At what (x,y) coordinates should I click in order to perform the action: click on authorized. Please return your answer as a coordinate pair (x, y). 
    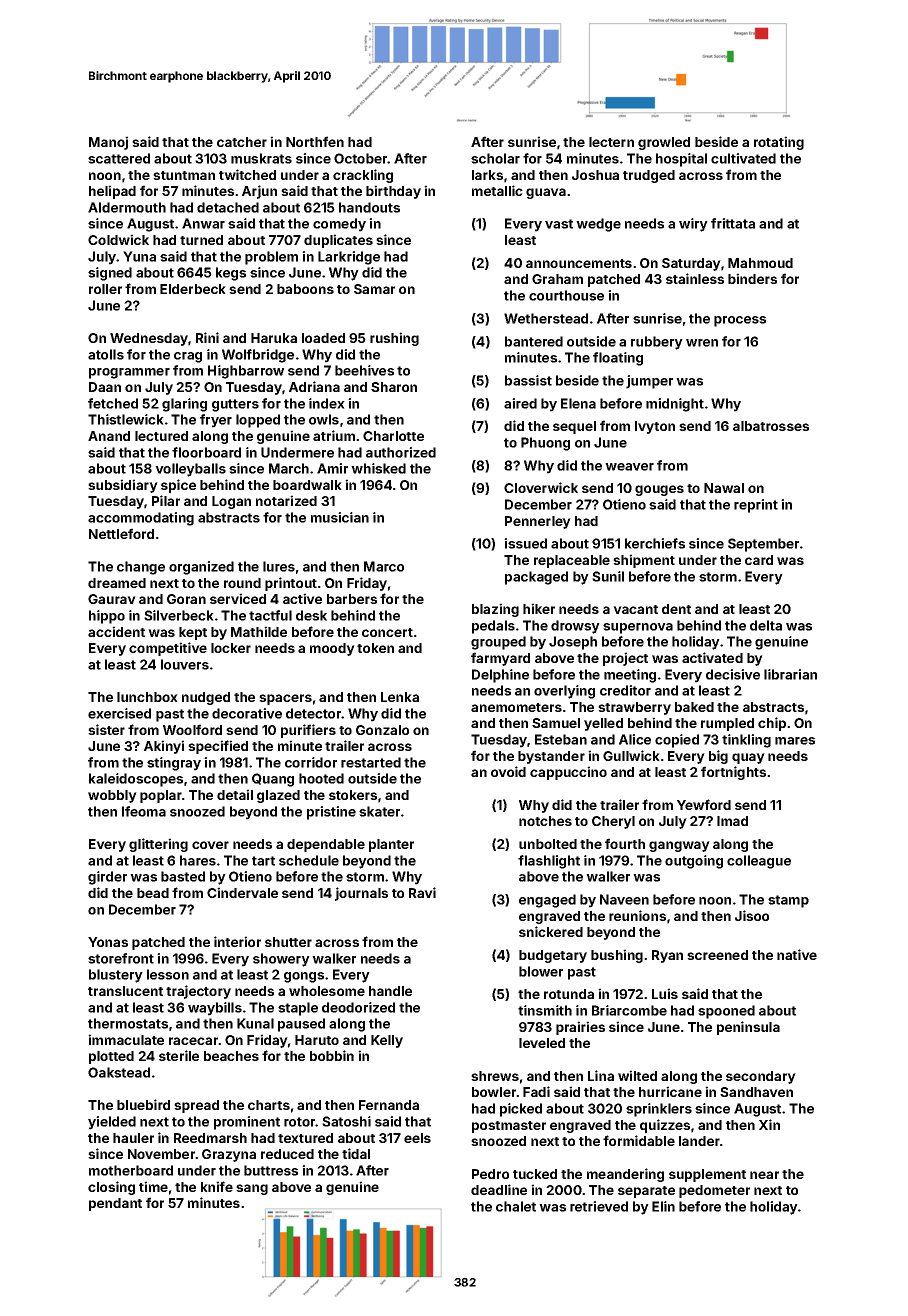
    Looking at the image, I should click on (401, 452).
